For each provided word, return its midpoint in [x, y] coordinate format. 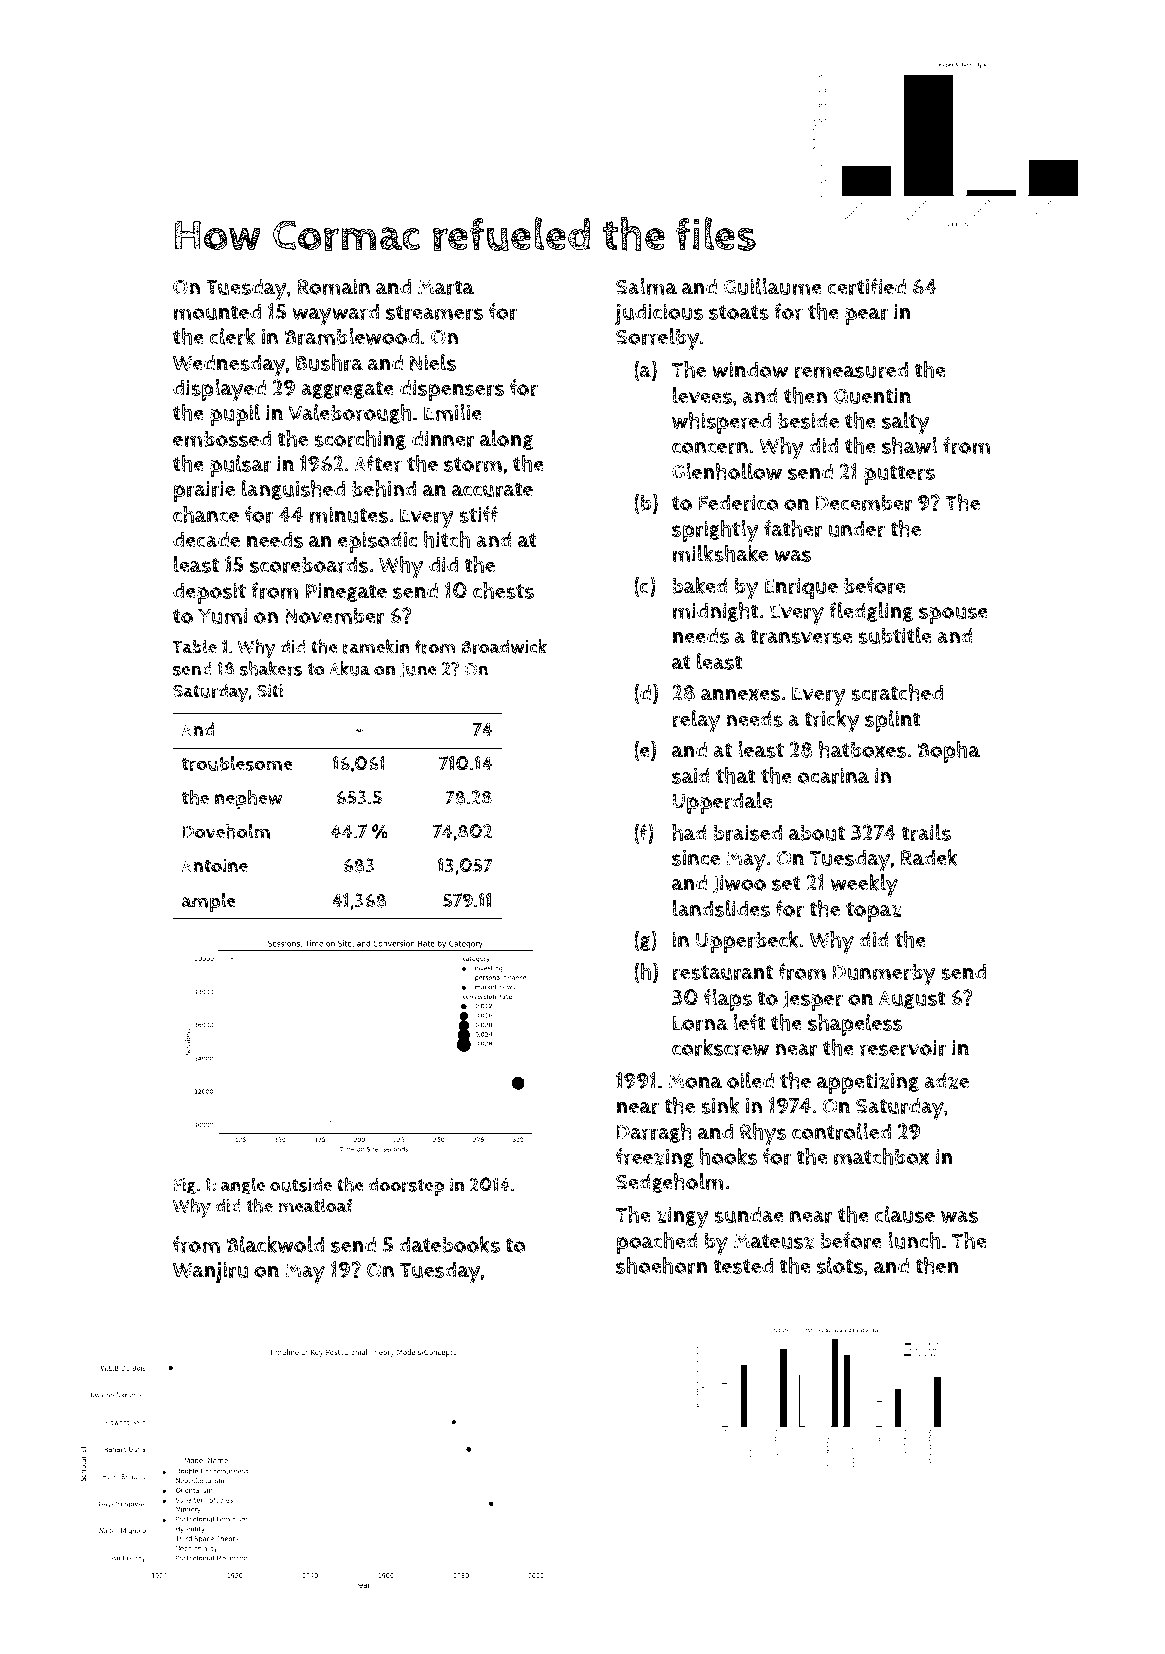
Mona [695, 1081]
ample [209, 903]
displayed [219, 390]
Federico [739, 502]
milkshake [720, 553]
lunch [914, 1240]
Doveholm [226, 831]
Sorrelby [658, 339]
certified [867, 286]
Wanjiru [210, 1272]
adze [946, 1080]
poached [657, 1243]
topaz [874, 912]
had [689, 832]
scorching [360, 440]
